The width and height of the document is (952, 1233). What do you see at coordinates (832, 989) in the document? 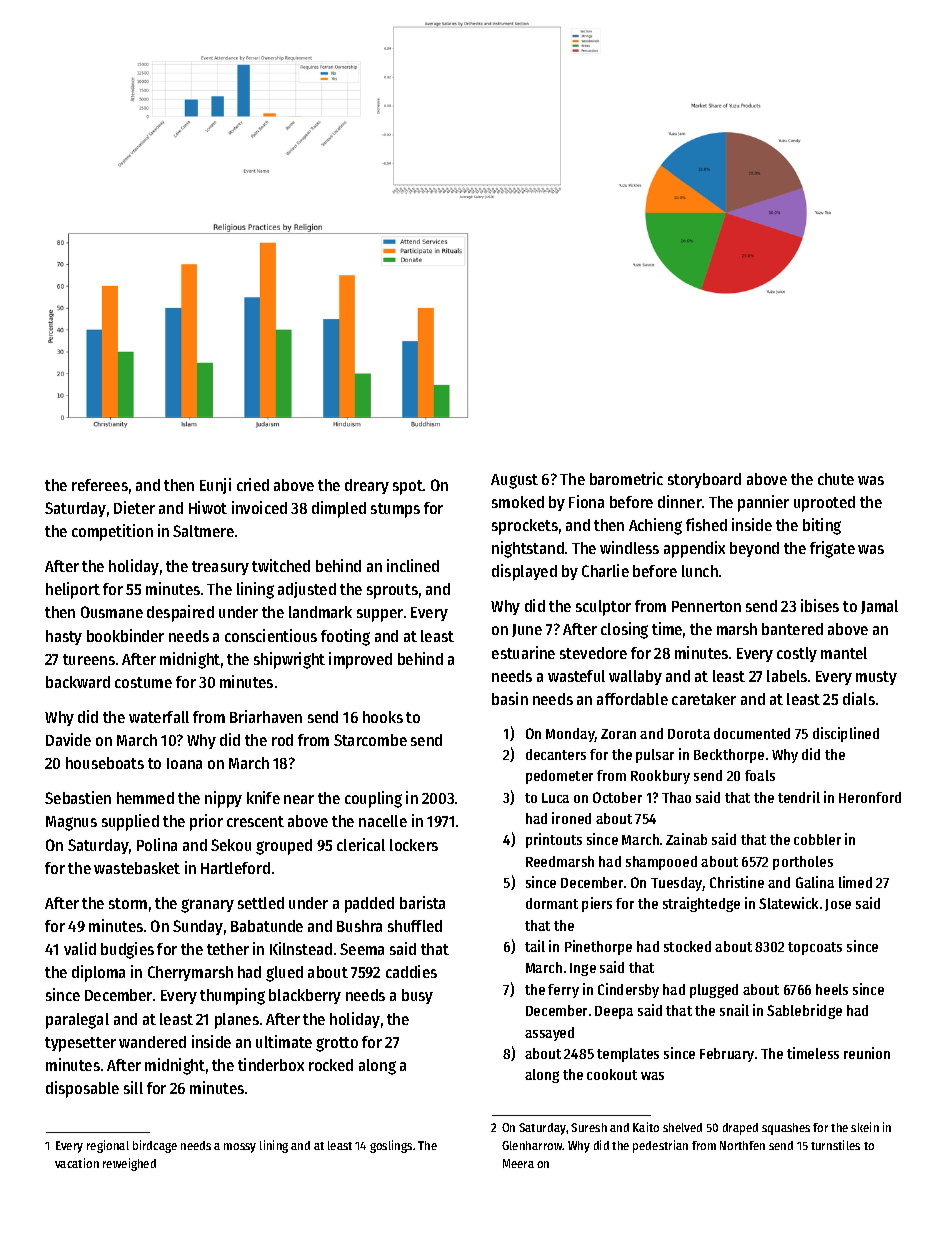
I see `heels` at bounding box center [832, 989].
